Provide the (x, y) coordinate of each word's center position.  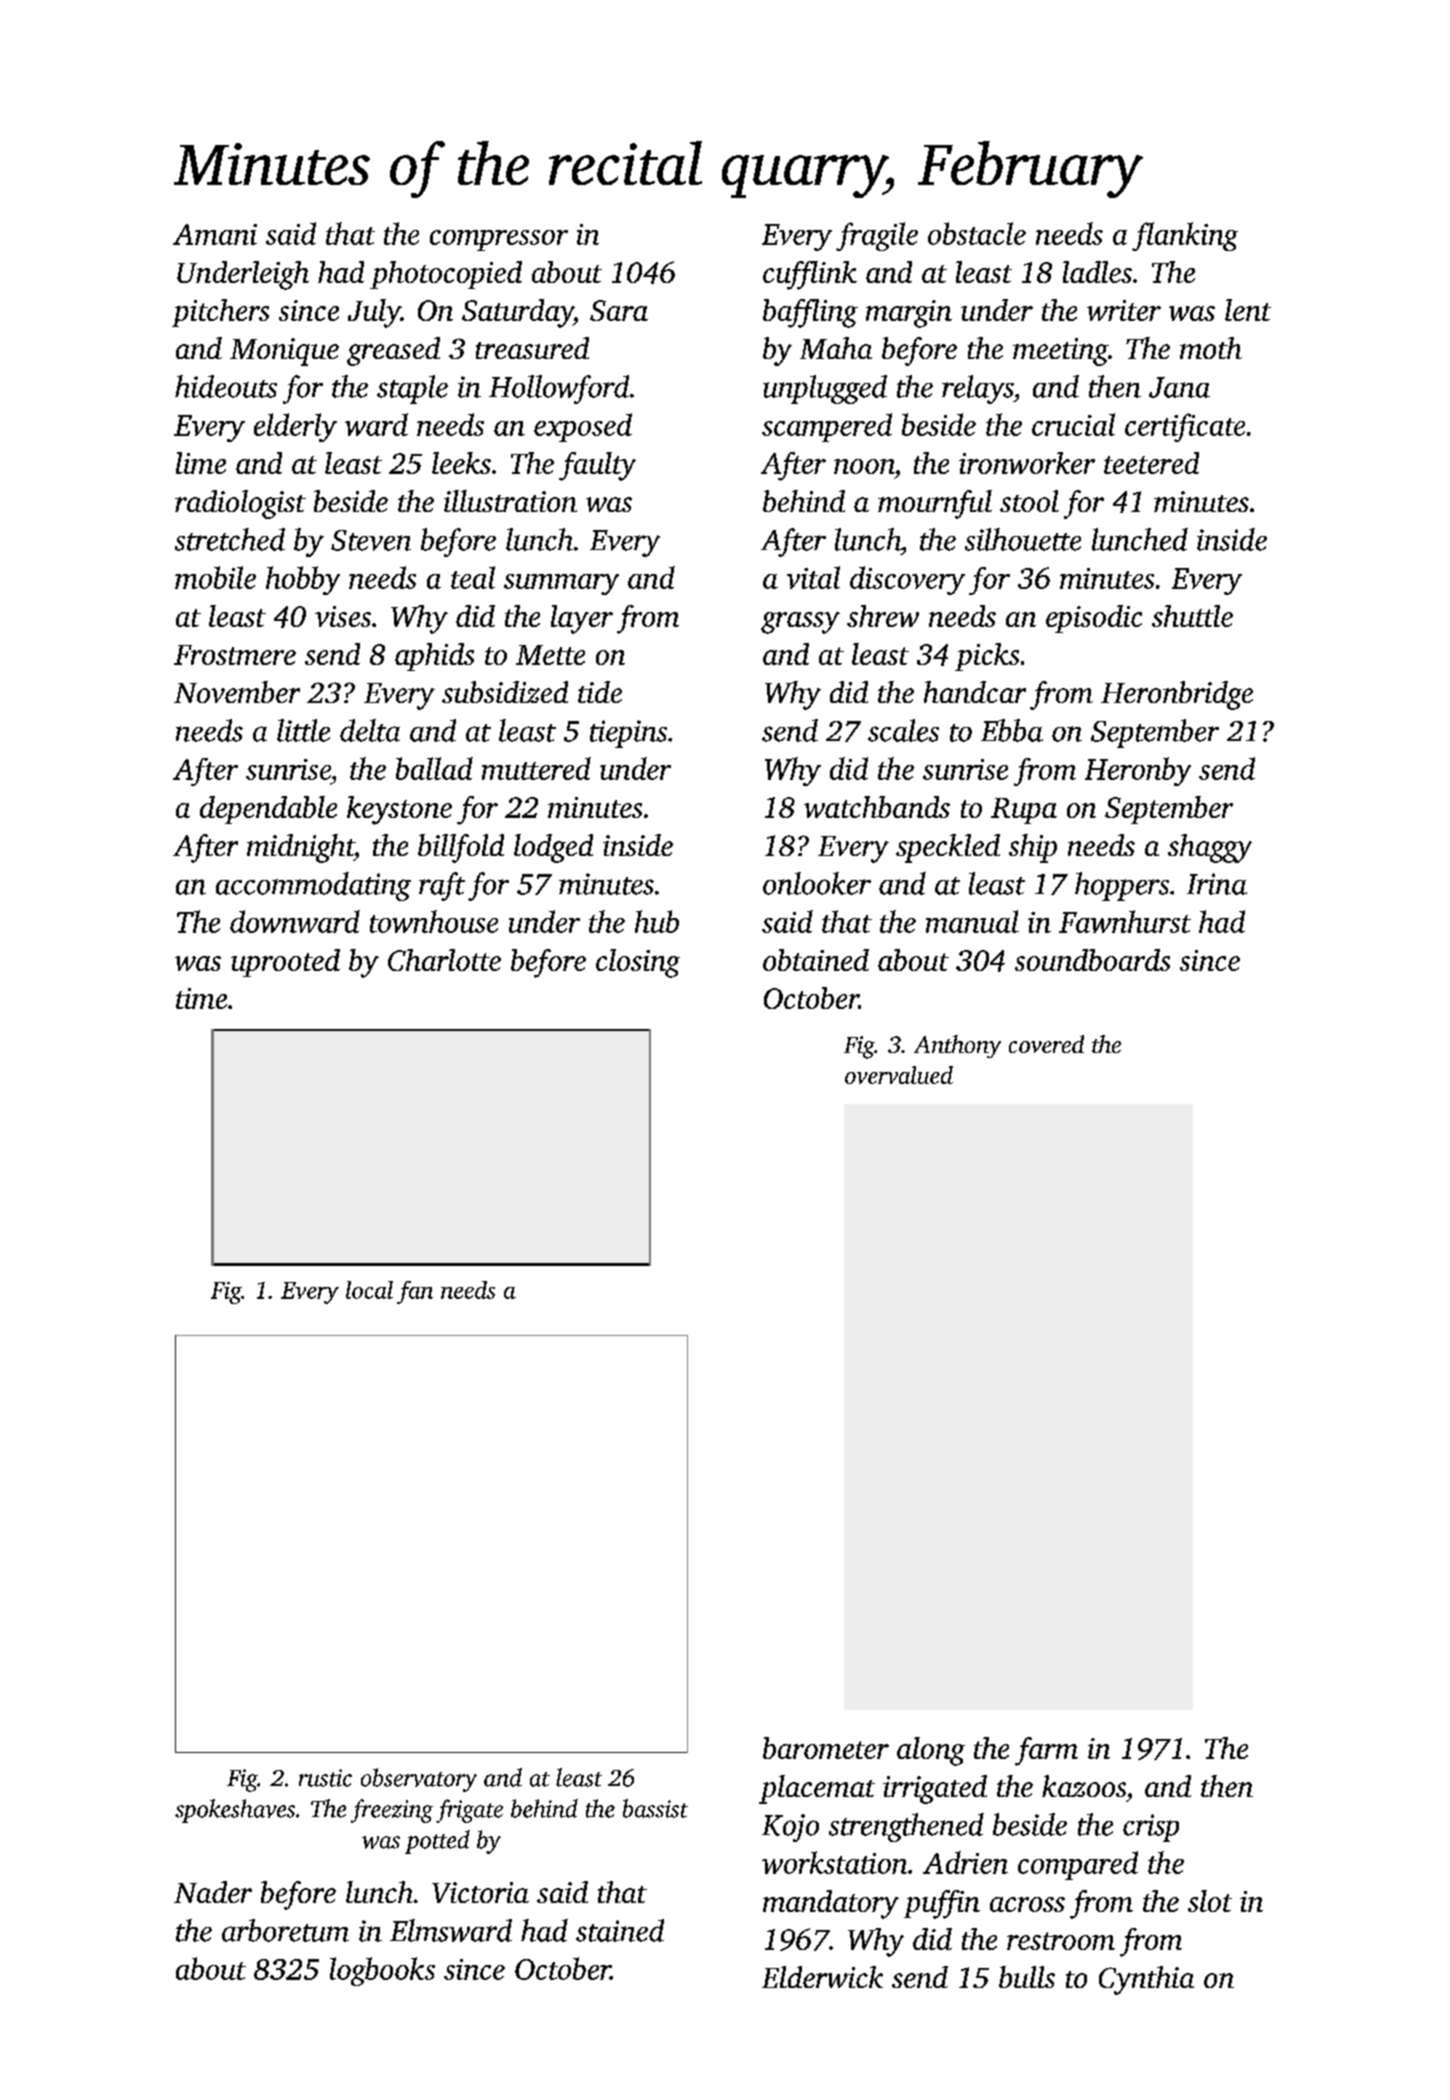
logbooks (382, 1971)
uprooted (285, 963)
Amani (215, 234)
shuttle (1192, 616)
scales (903, 730)
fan (415, 1292)
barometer (826, 1748)
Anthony (957, 1046)
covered (1046, 1044)
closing (638, 963)
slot (1210, 1901)
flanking (1185, 236)
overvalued (899, 1075)
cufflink (810, 275)
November (237, 692)
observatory (419, 1780)
